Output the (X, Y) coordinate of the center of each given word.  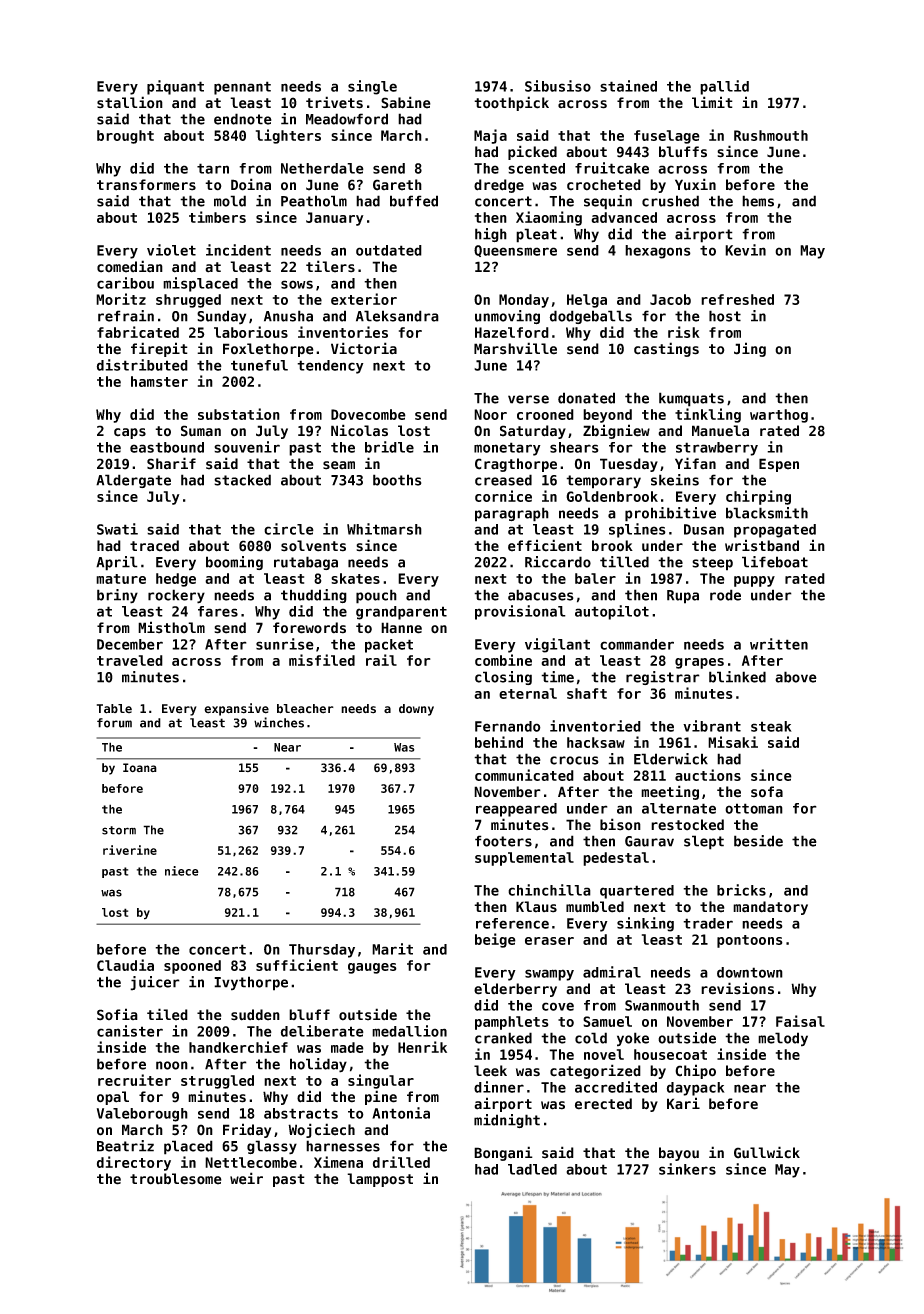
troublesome (176, 1179)
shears (574, 447)
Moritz (121, 299)
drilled (401, 1162)
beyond (607, 416)
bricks (741, 890)
